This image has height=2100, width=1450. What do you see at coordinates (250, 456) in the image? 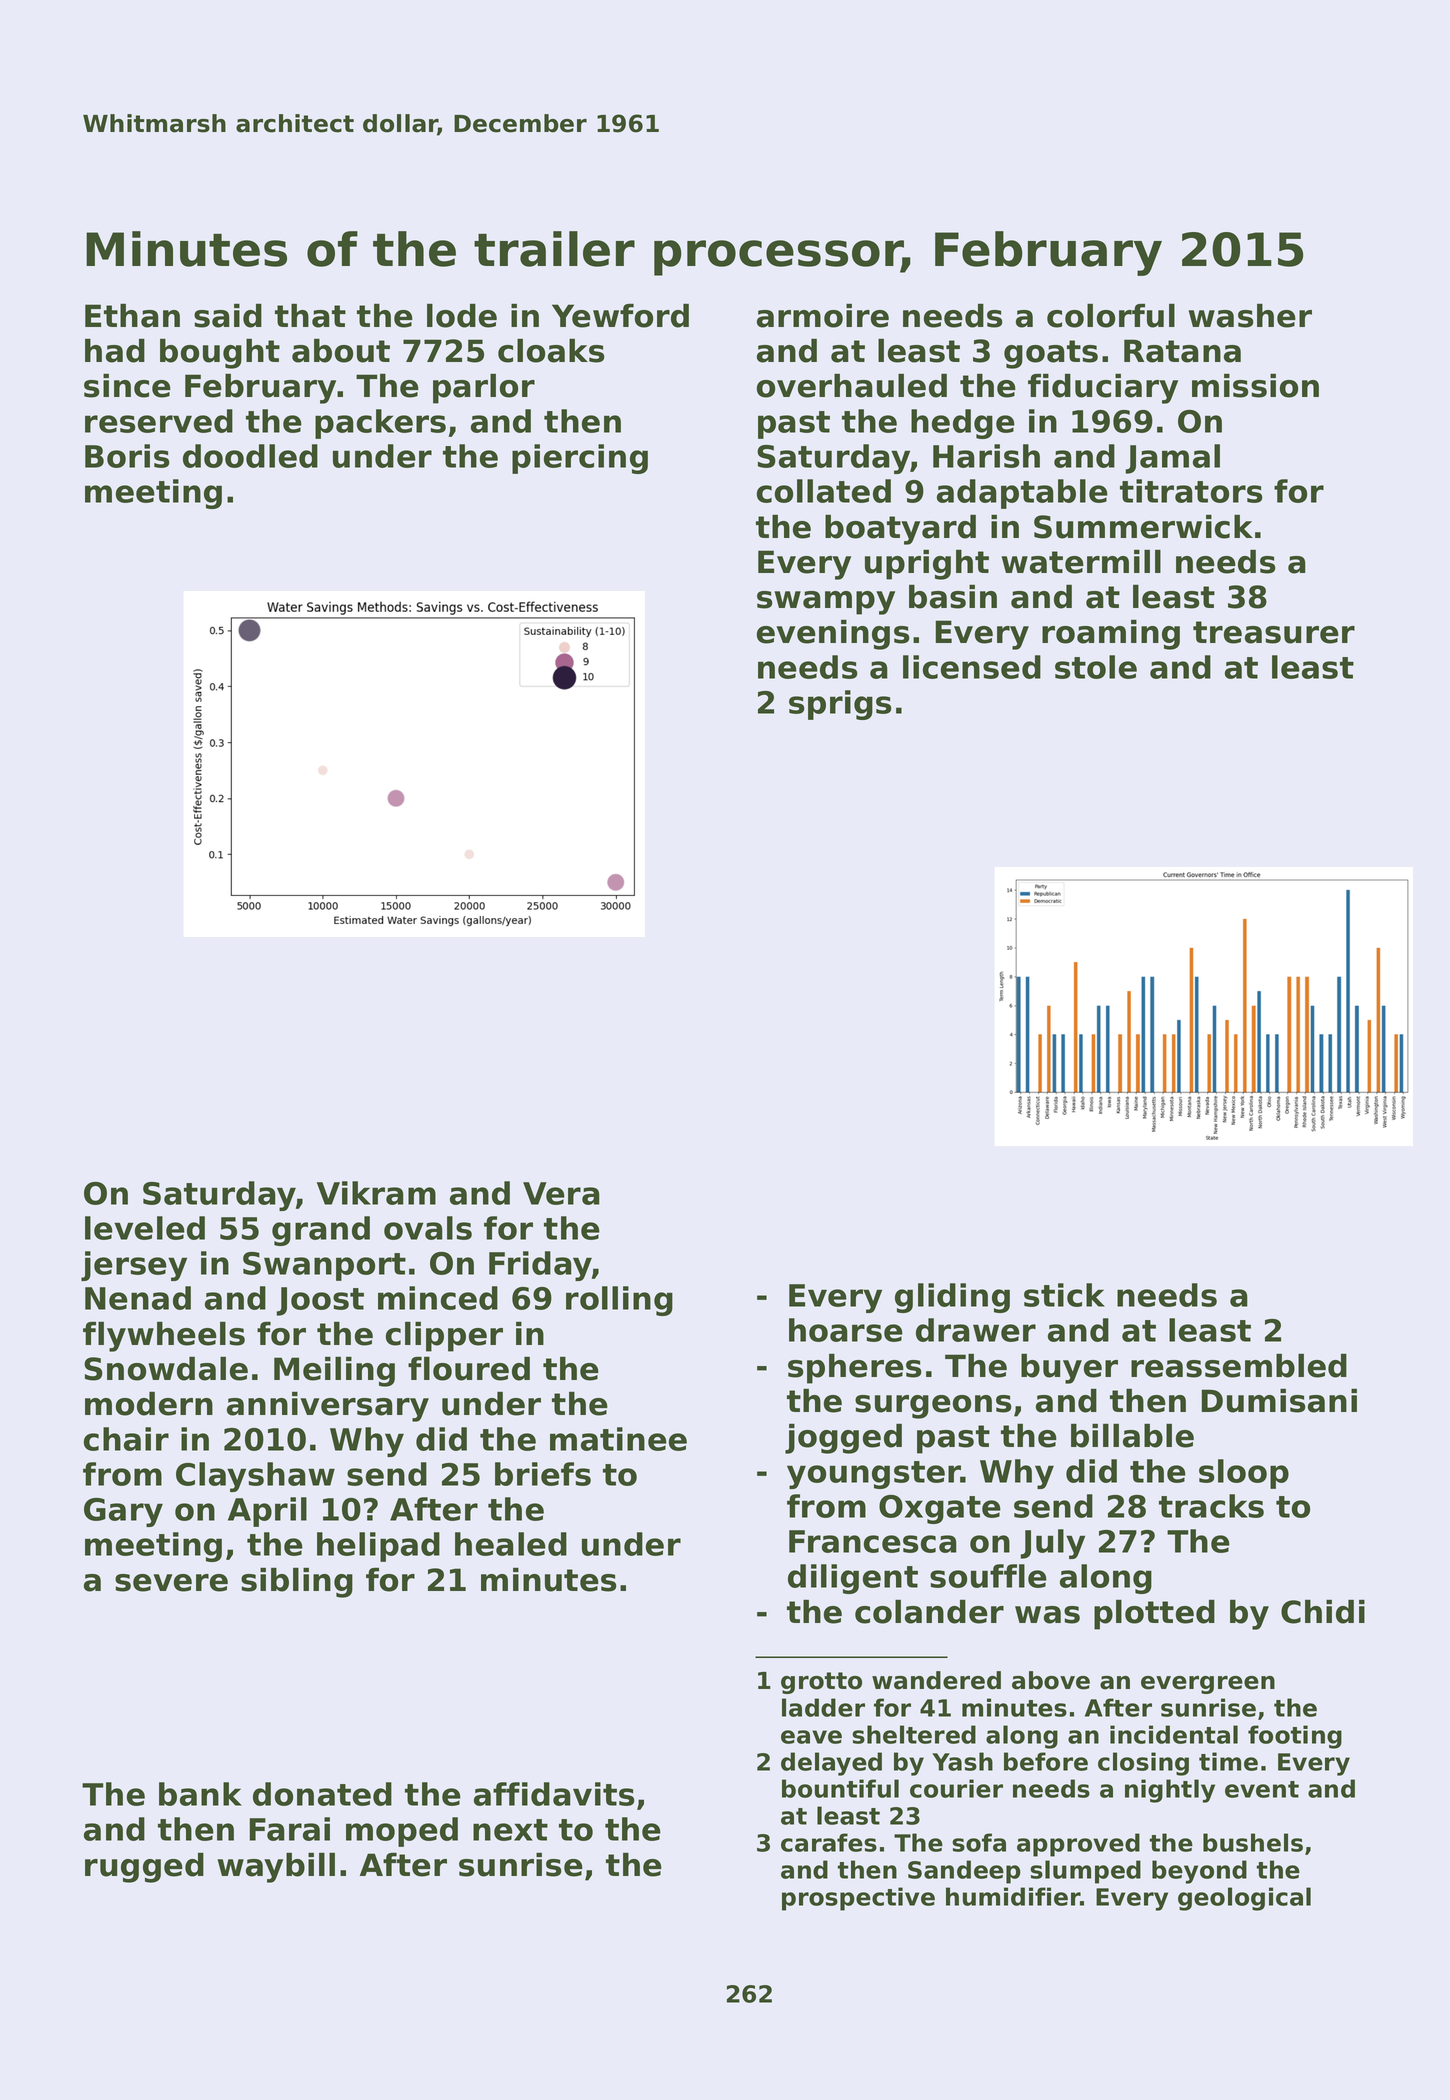
I see `doodled` at bounding box center [250, 456].
